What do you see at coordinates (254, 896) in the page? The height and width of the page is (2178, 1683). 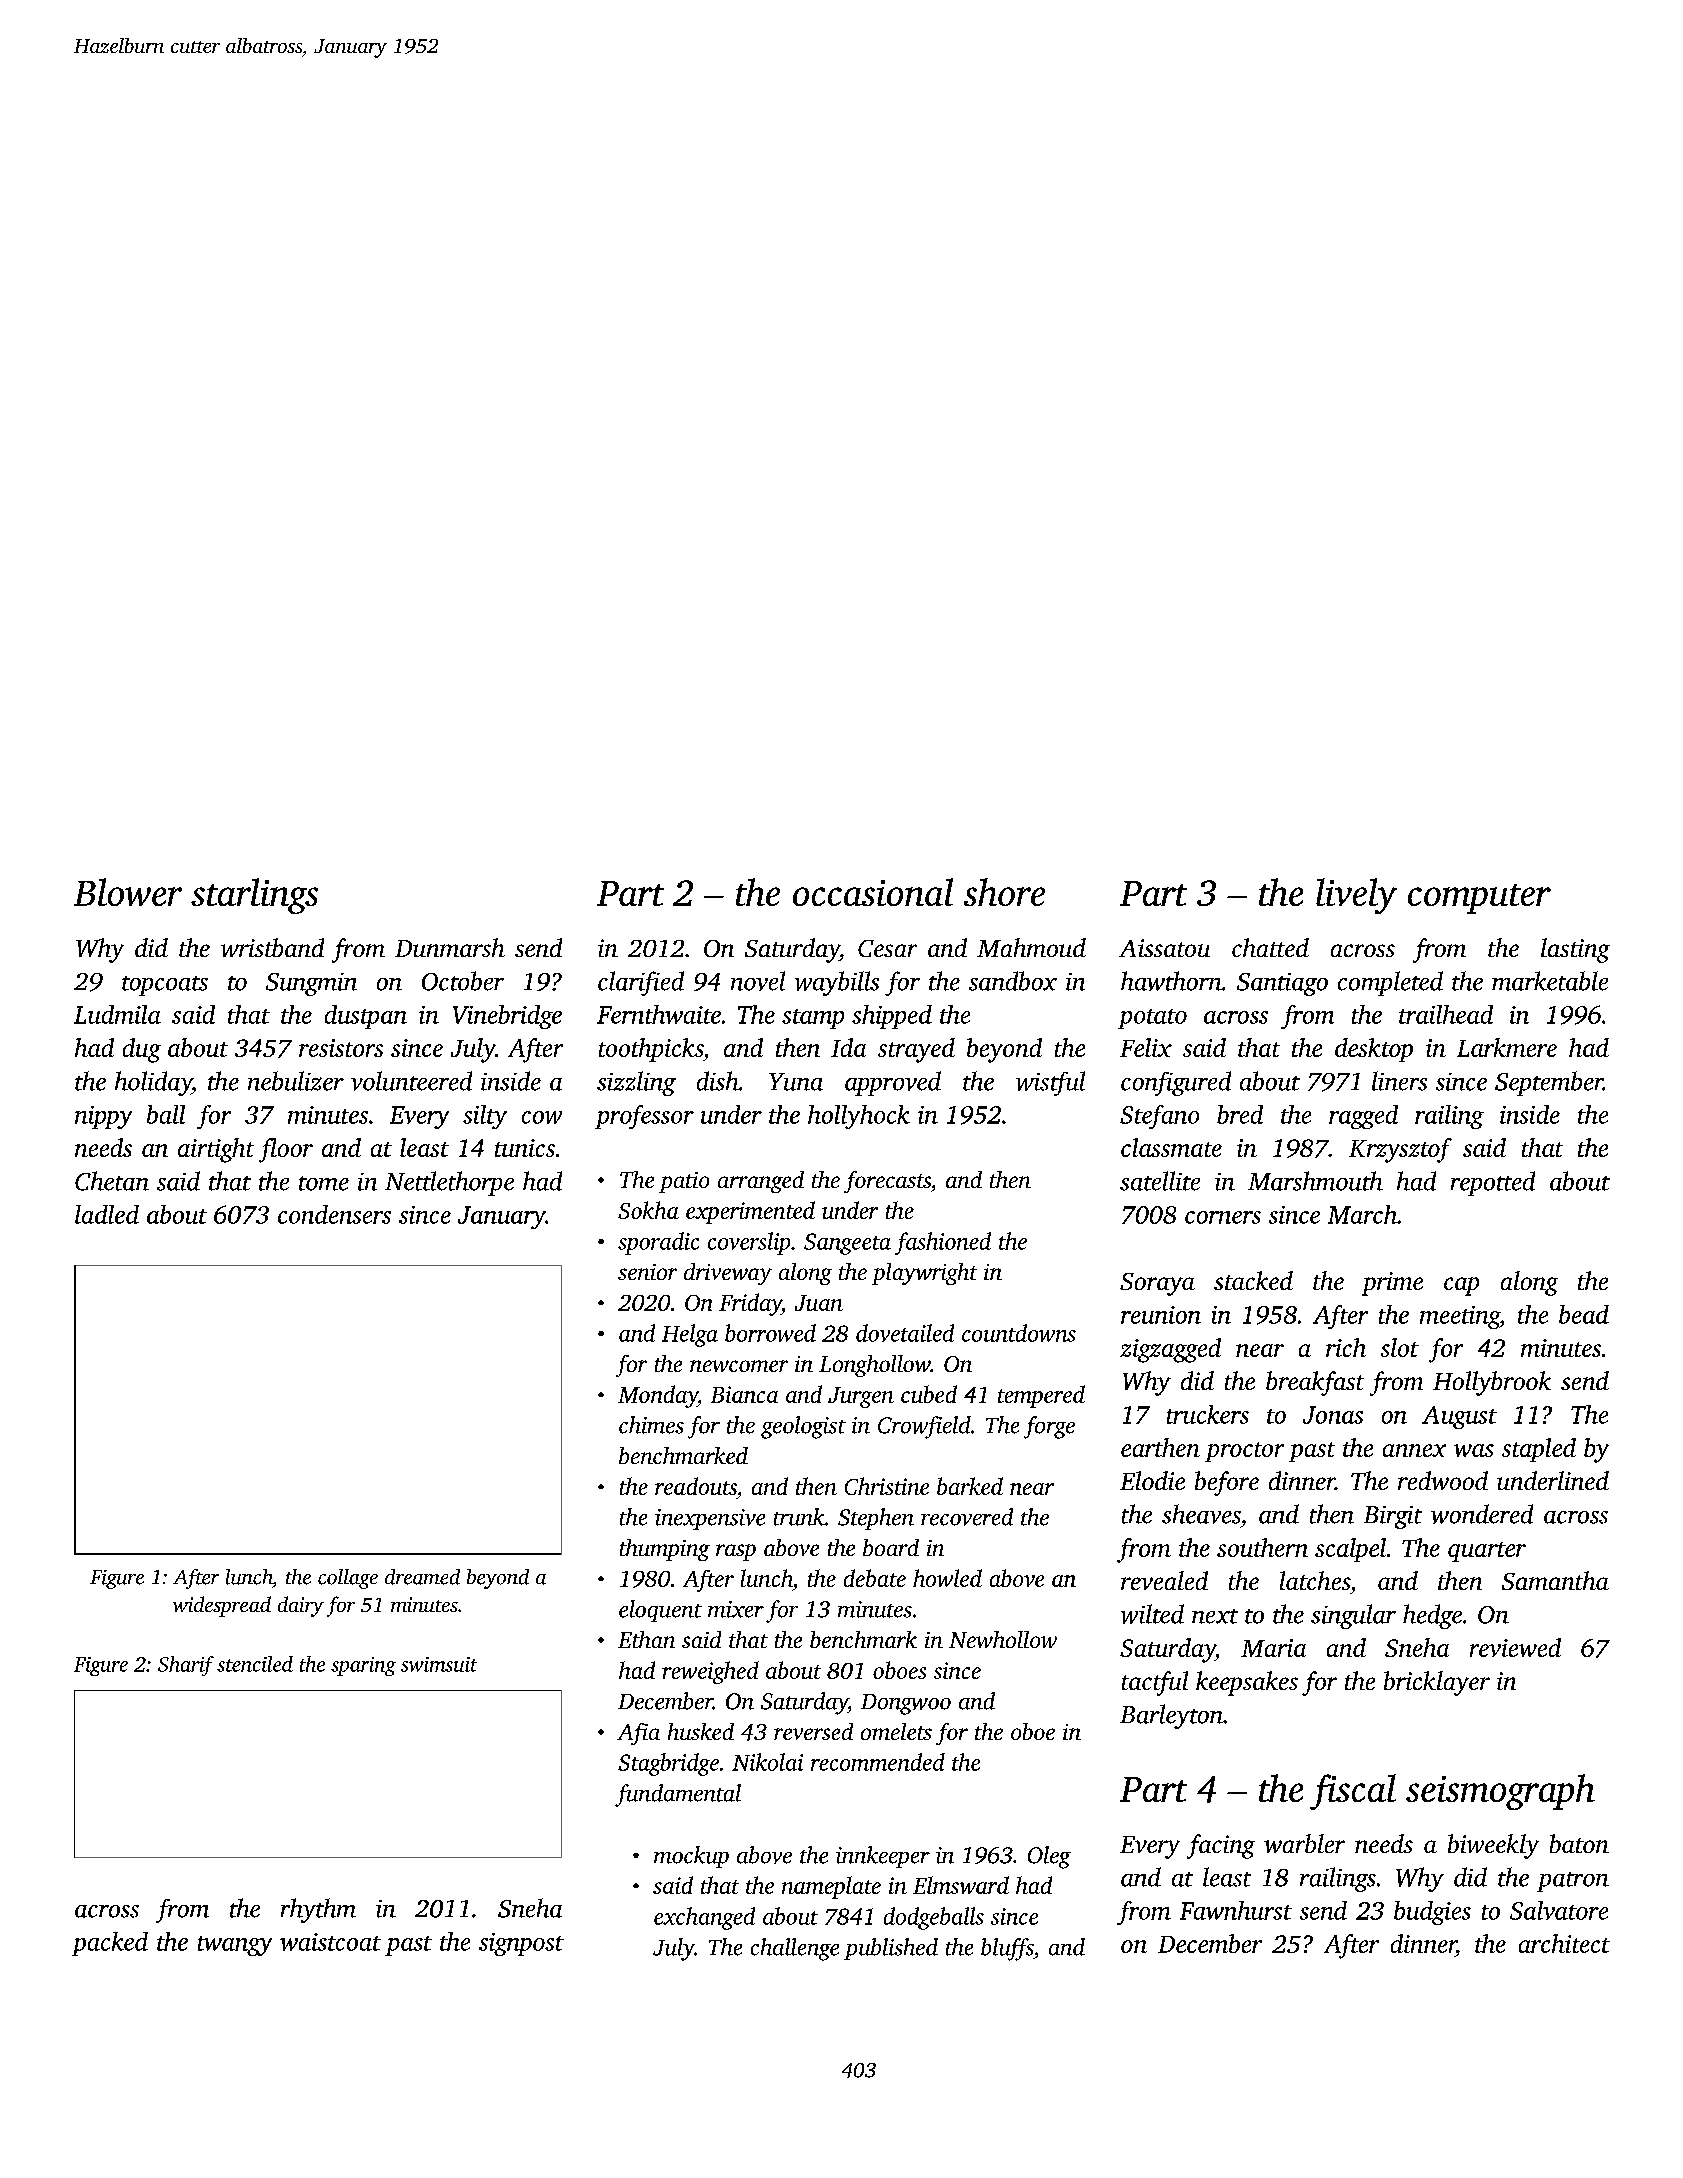 I see `starlings` at bounding box center [254, 896].
